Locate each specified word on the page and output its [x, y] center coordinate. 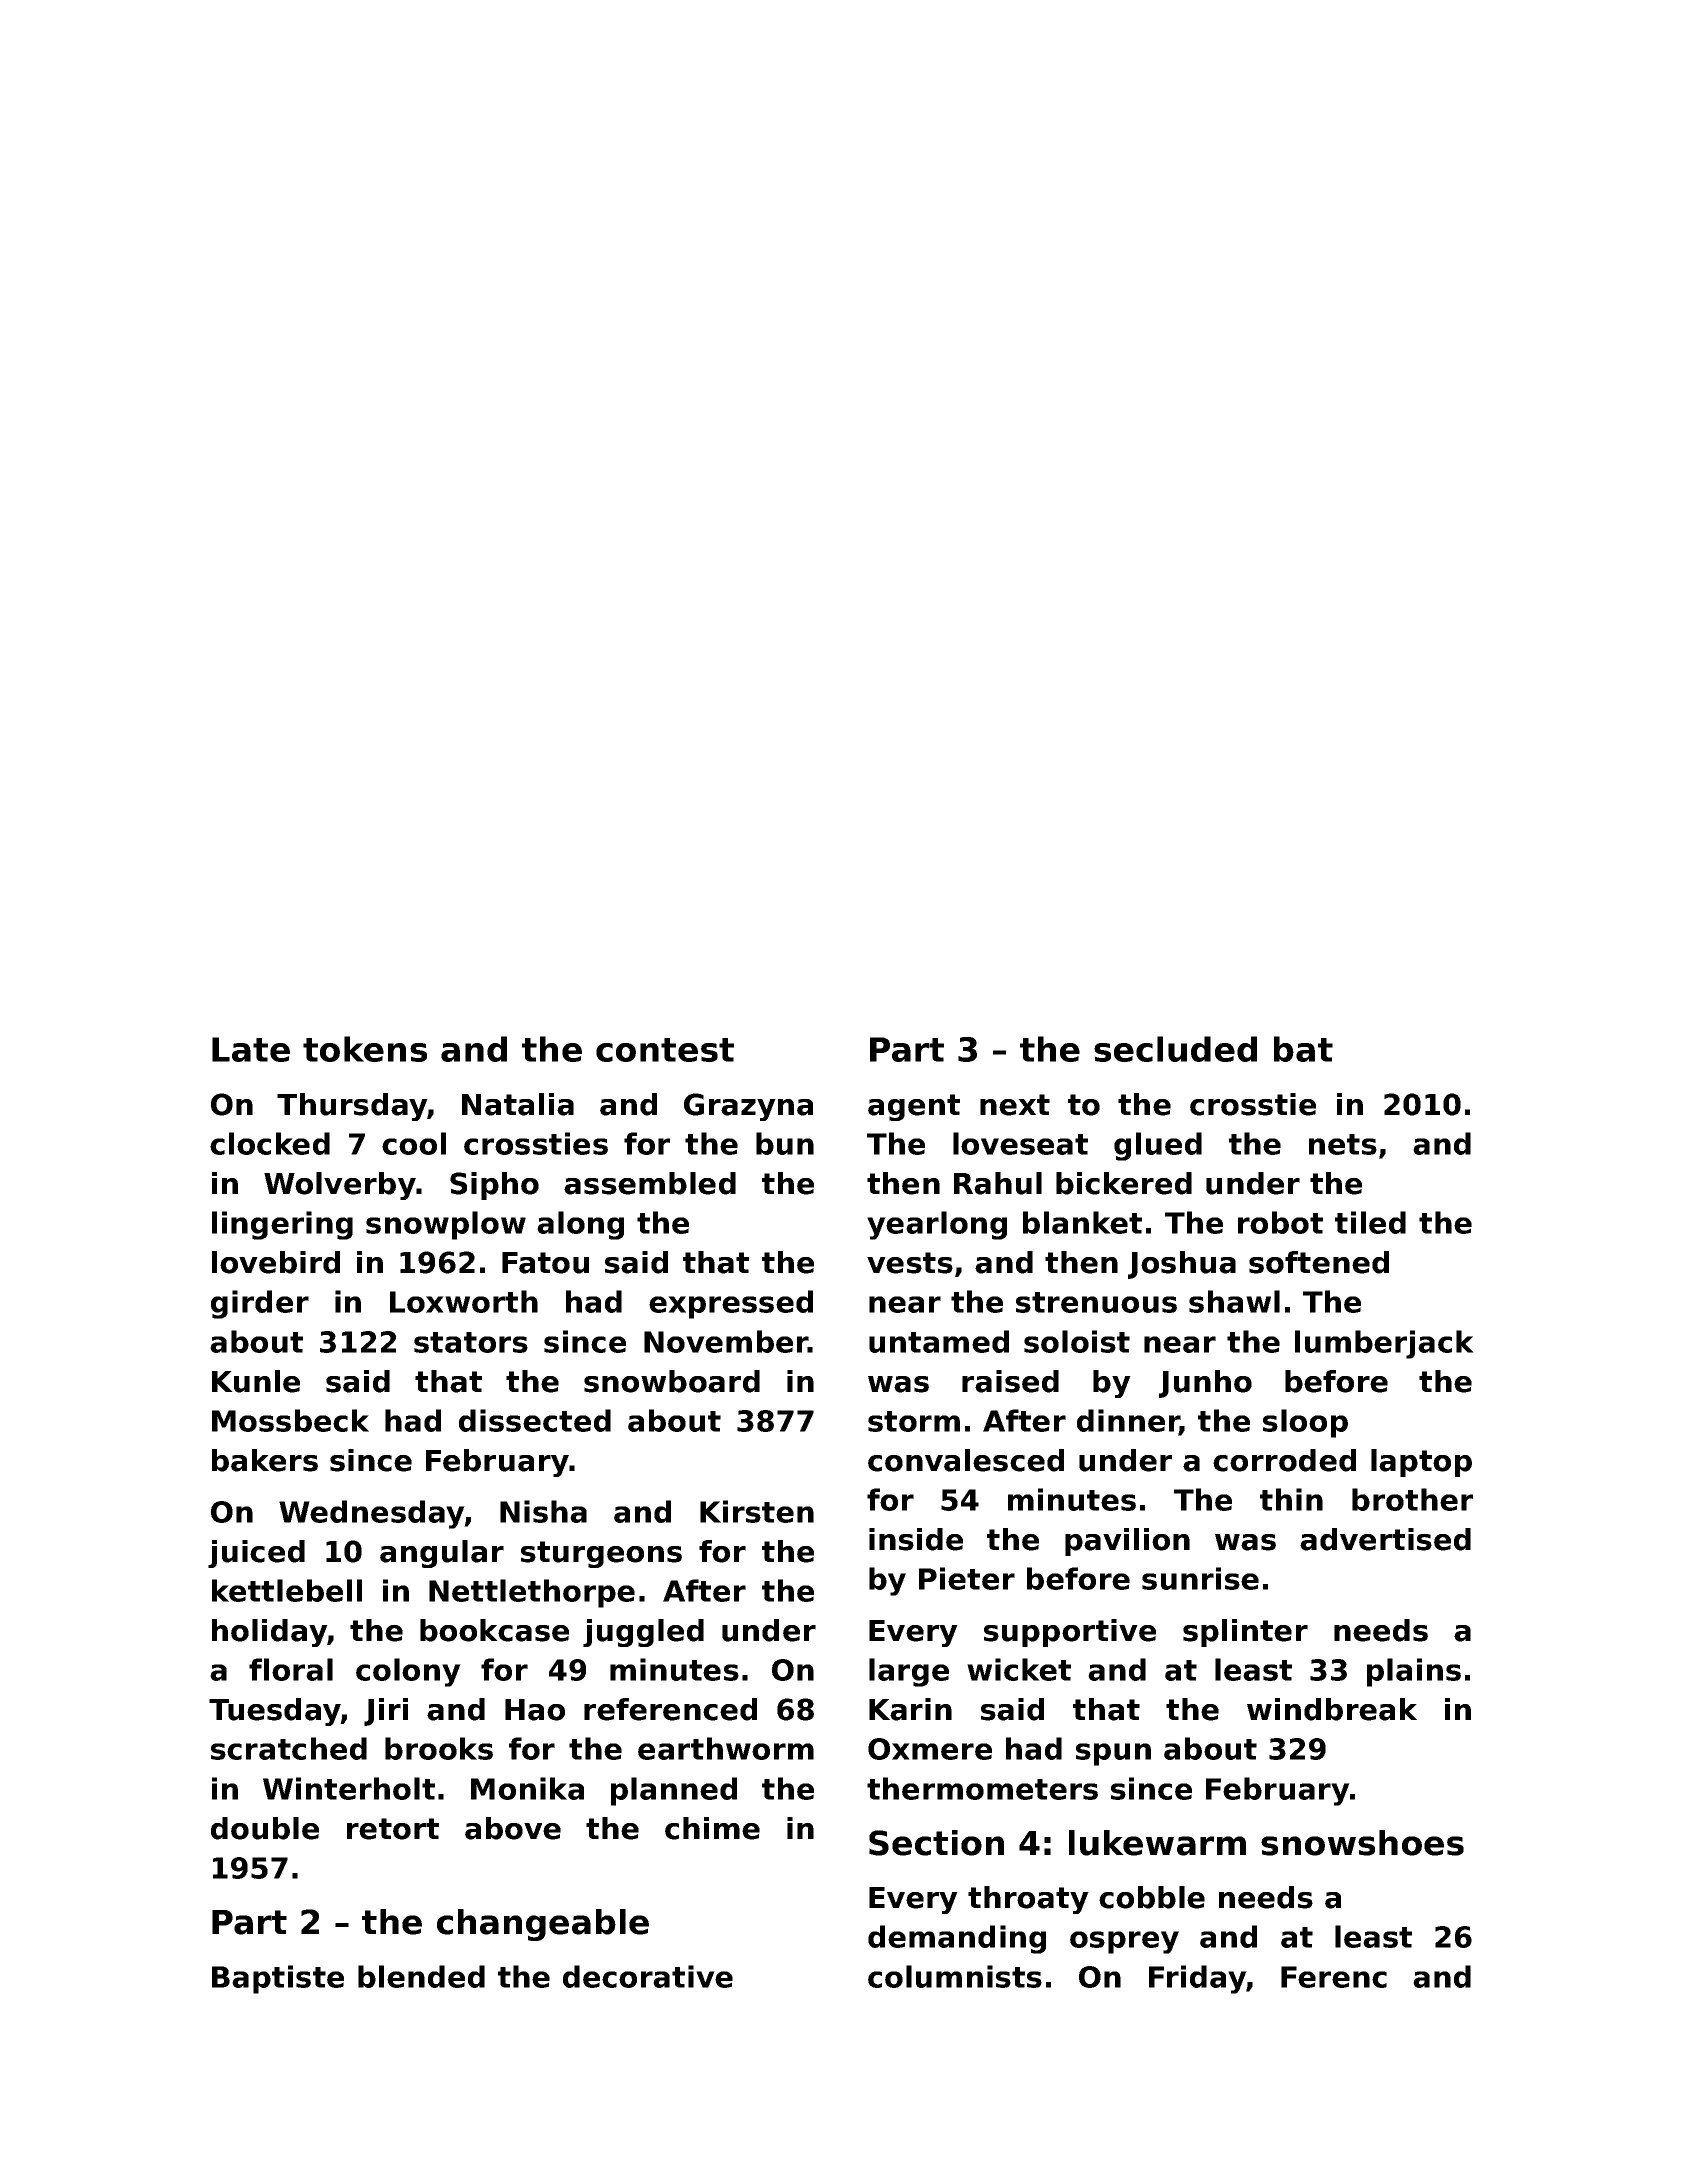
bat [1303, 1049]
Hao [535, 1710]
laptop [1421, 1463]
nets [1343, 1144]
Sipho [494, 1186]
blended [421, 1976]
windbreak [1332, 1709]
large [909, 1672]
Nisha [543, 1511]
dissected [535, 1420]
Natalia [518, 1104]
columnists [955, 1976]
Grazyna [748, 1107]
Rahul [998, 1183]
